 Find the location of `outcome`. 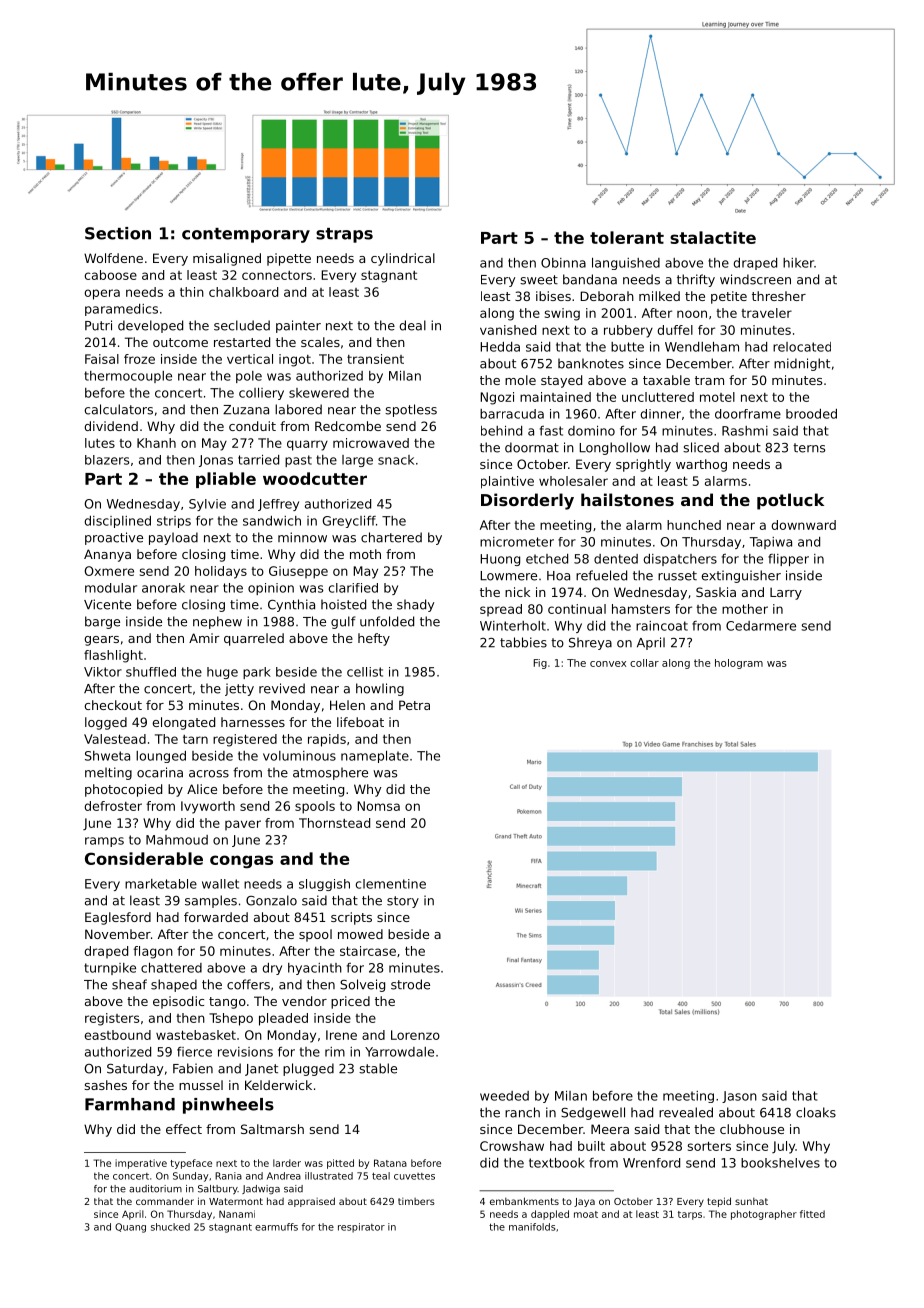

outcome is located at coordinates (180, 342).
